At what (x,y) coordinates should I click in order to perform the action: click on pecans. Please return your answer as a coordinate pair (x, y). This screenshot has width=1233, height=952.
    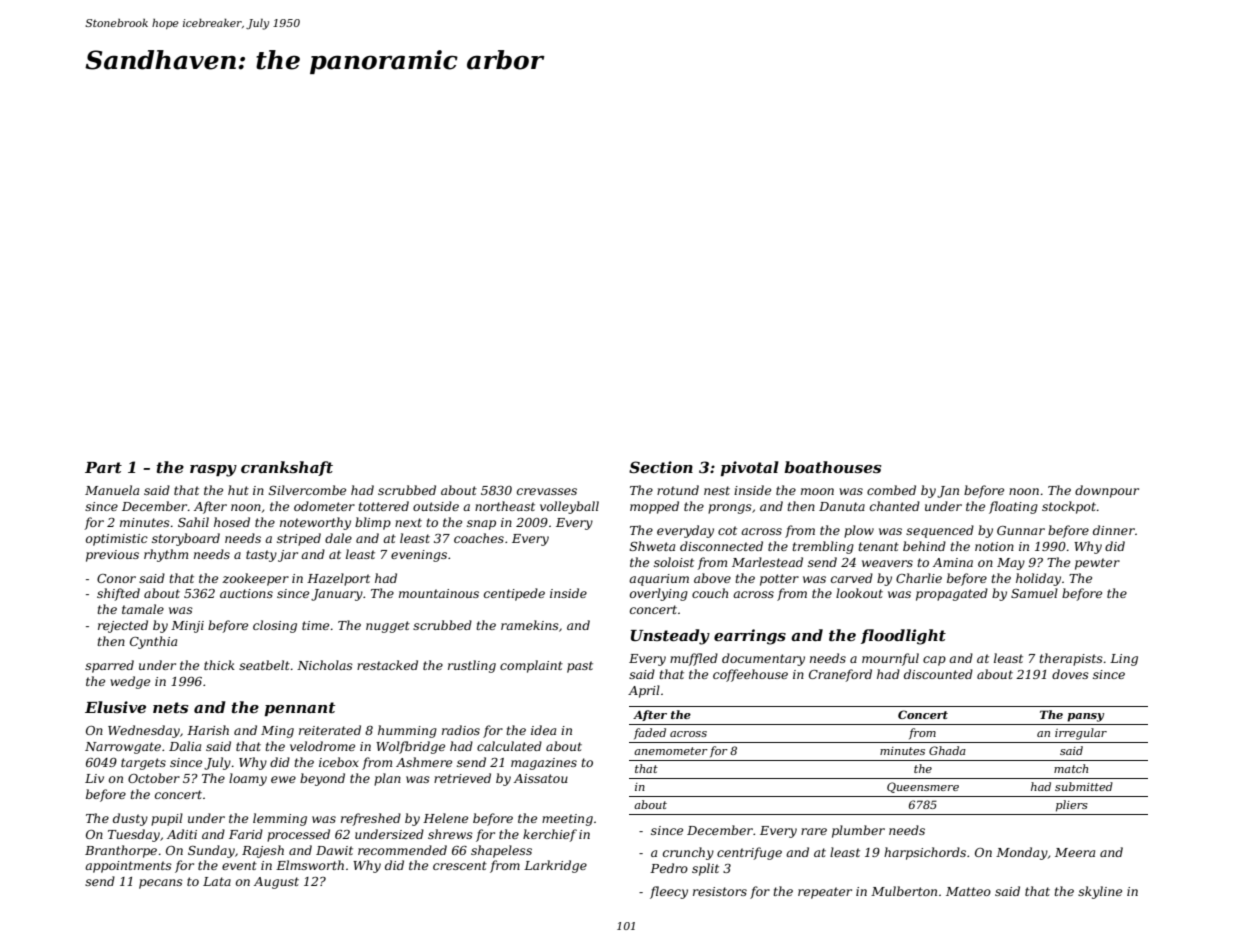
    Looking at the image, I should click on (161, 884).
